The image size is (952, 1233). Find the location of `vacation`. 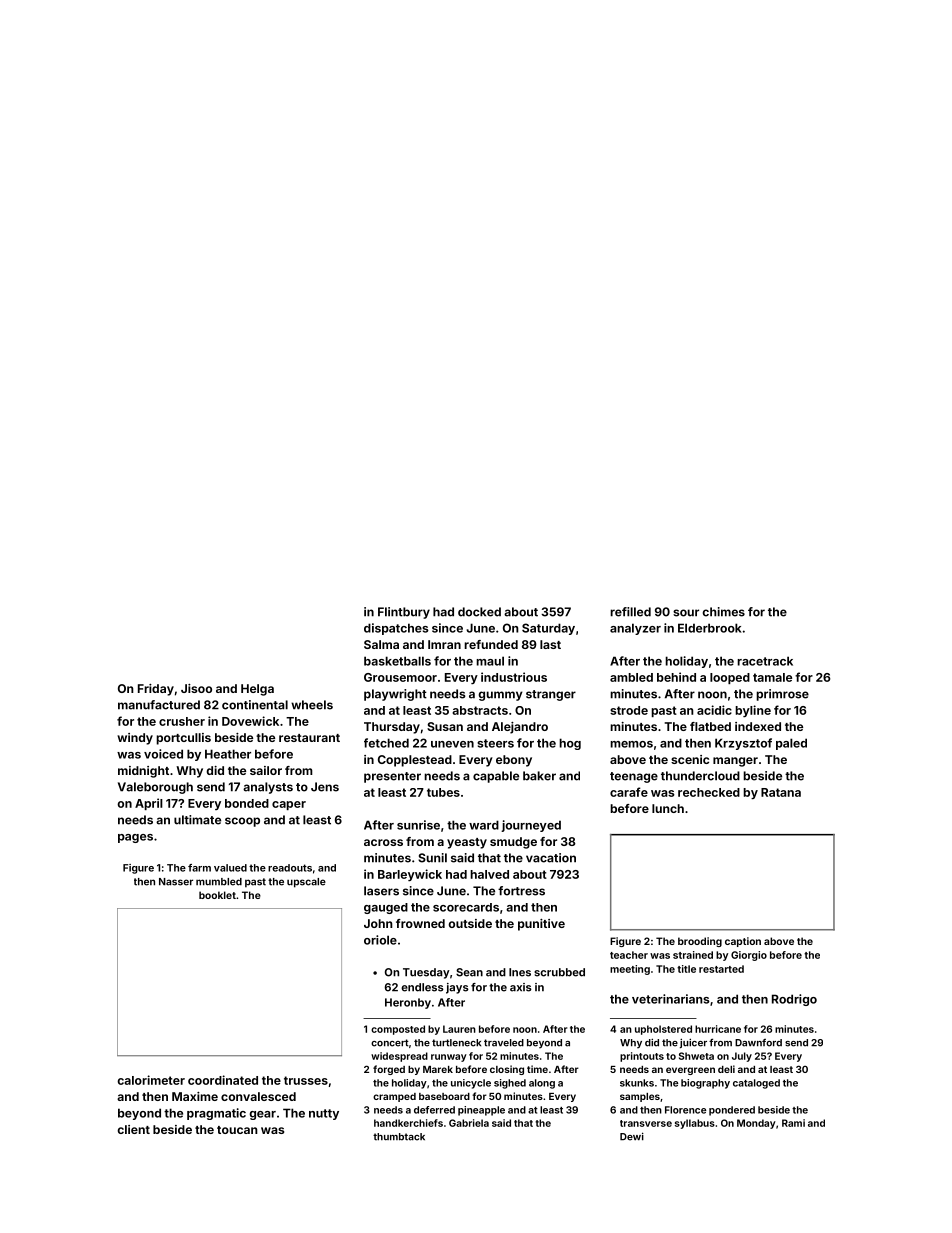

vacation is located at coordinates (551, 858).
